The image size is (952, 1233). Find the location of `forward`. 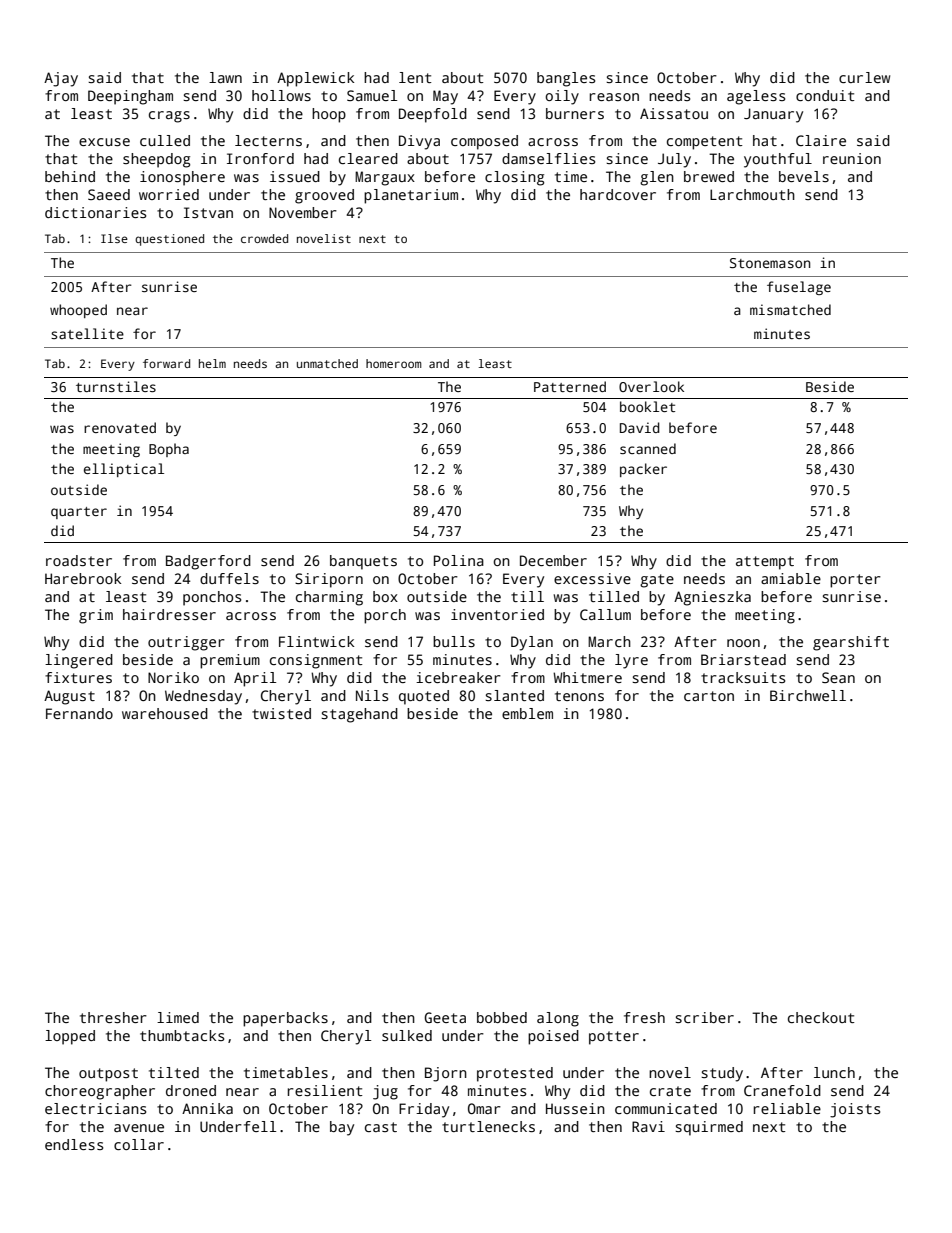

forward is located at coordinates (166, 363).
